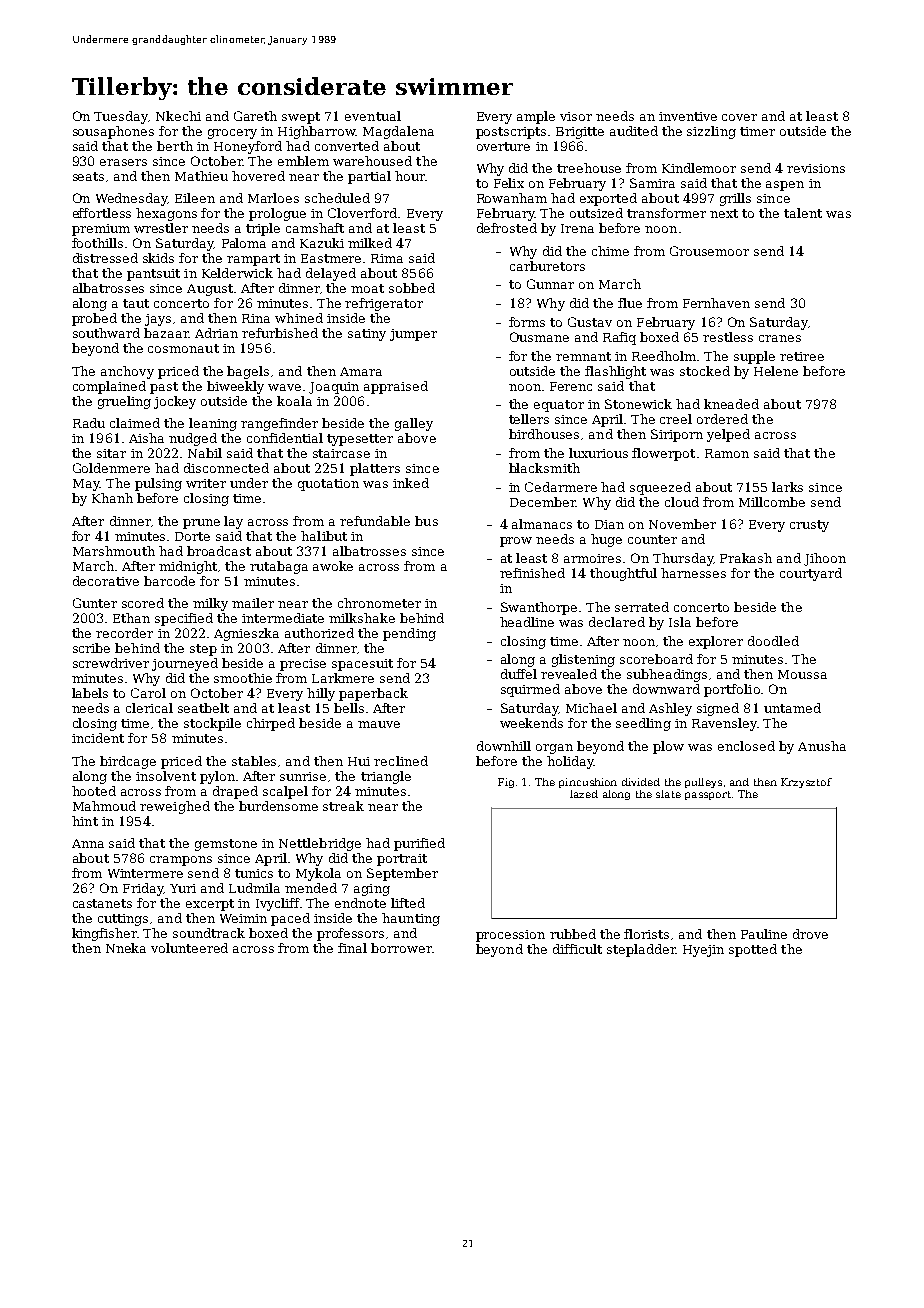 This document has width=924, height=1308. I want to click on yelped, so click(728, 435).
